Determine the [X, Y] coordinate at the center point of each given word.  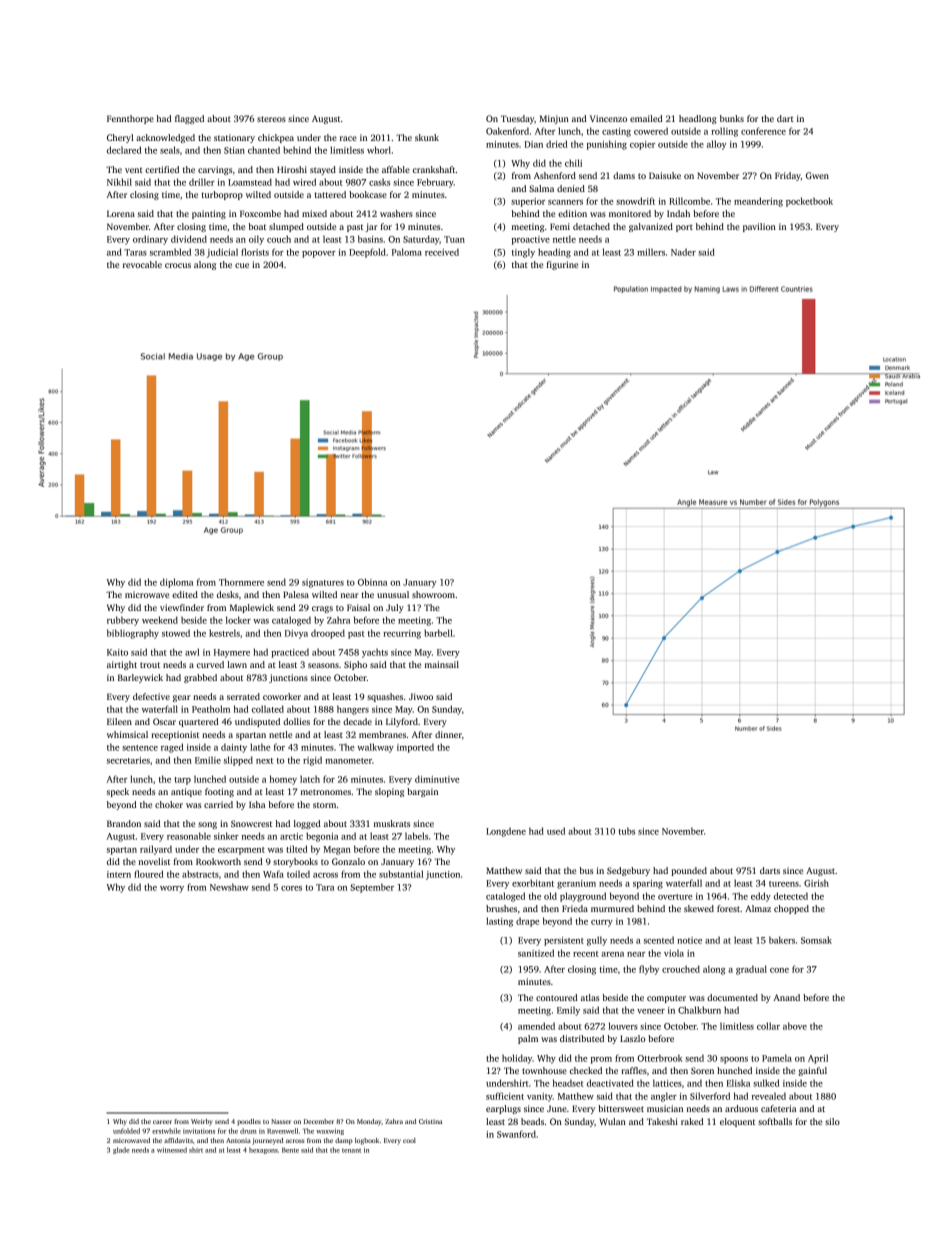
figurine [562, 265]
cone [779, 970]
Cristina [430, 1121]
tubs [626, 831]
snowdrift [635, 201]
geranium [576, 884]
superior [528, 202]
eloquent [737, 1122]
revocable [142, 264]
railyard [156, 850]
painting [209, 214]
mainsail [442, 664]
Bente [290, 1150]
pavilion [759, 227]
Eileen [119, 721]
